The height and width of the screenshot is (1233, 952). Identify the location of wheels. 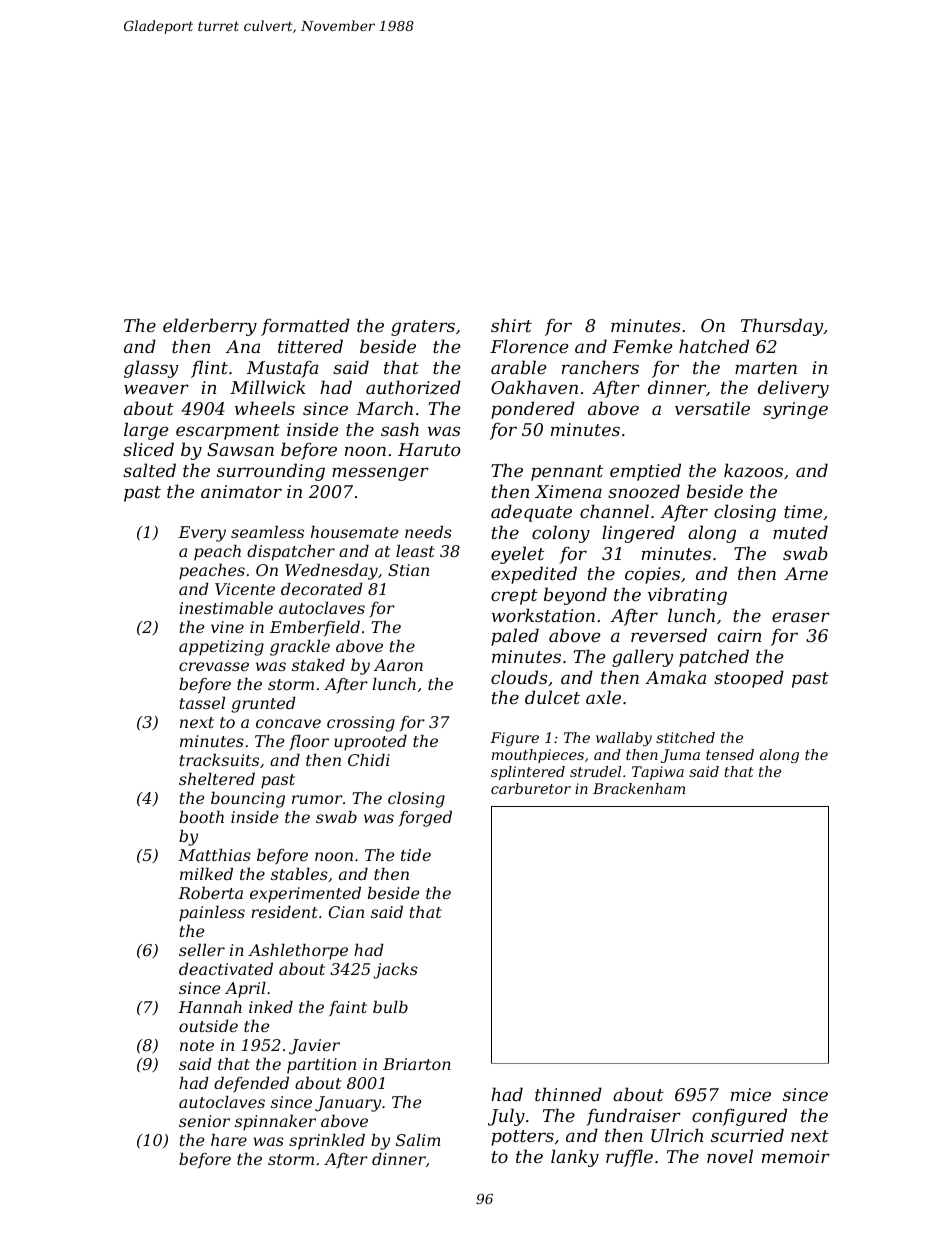
(265, 408).
